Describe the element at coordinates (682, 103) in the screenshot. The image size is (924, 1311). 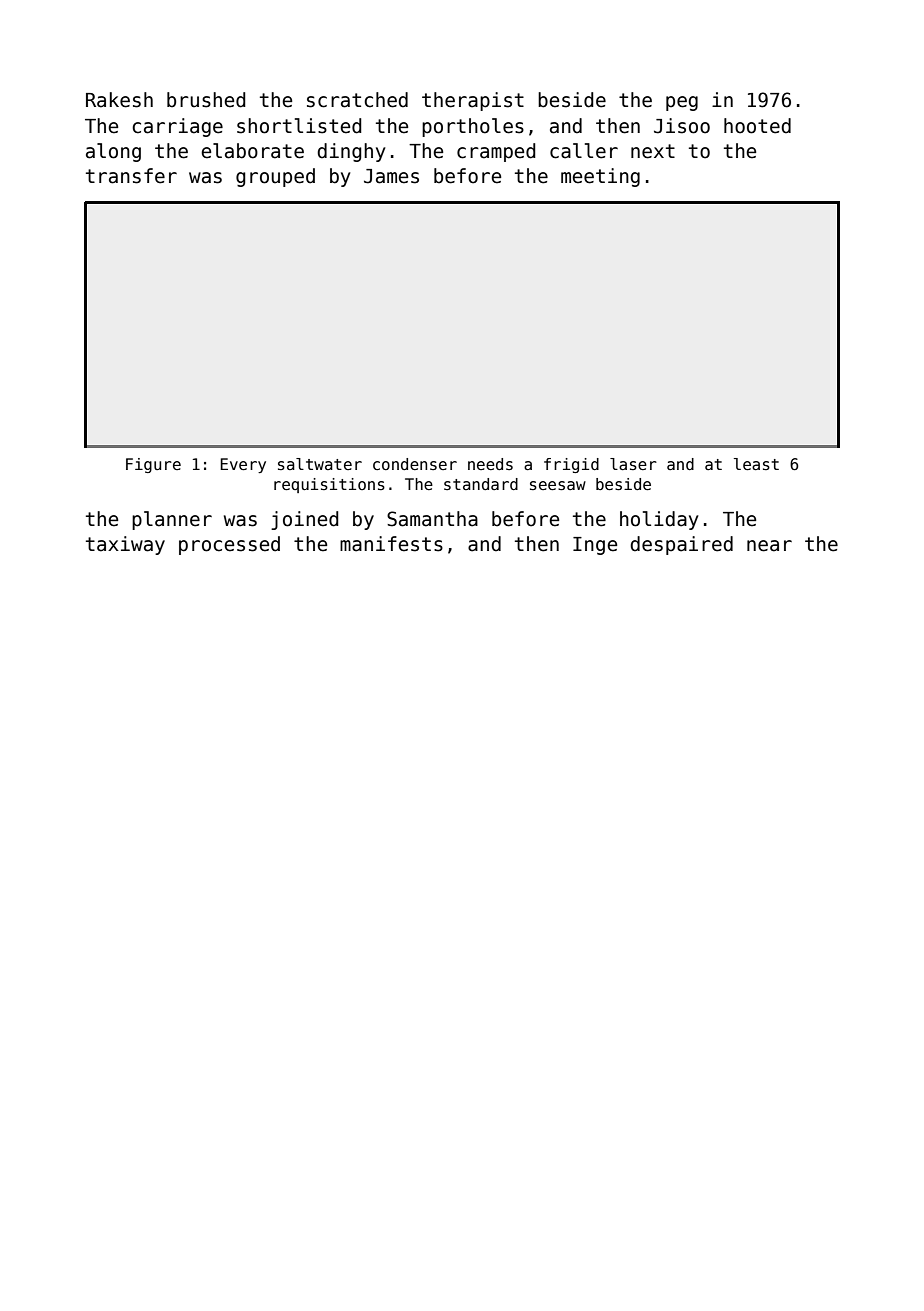
I see `peg` at that location.
